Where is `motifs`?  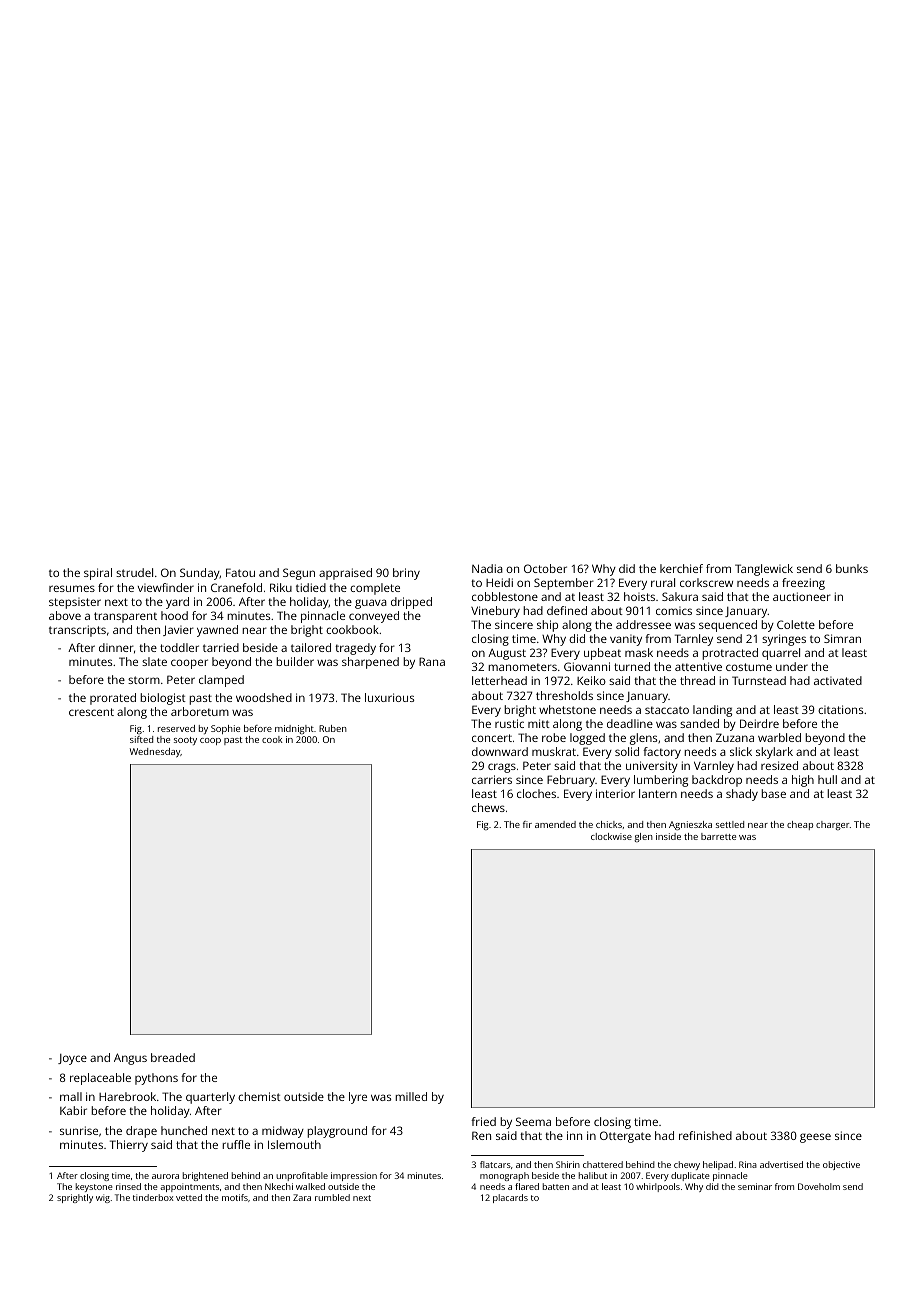
motifs is located at coordinates (235, 1197).
